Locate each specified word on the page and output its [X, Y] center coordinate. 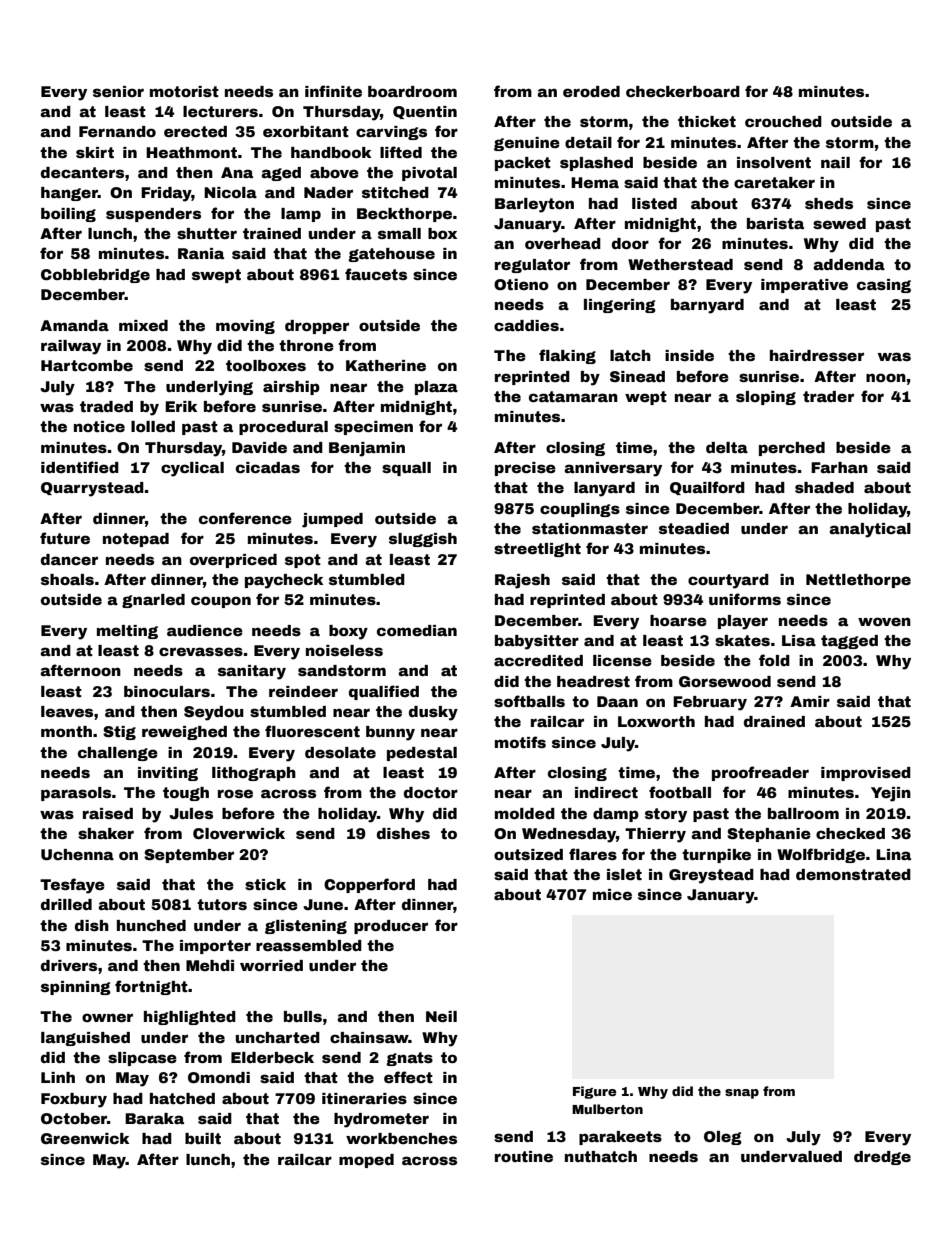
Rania [201, 253]
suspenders [153, 215]
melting [127, 632]
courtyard [728, 581]
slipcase [142, 1059]
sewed [839, 223]
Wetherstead [680, 264]
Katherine [386, 365]
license [622, 660]
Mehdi [210, 965]
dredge [882, 1158]
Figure [594, 1092]
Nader [328, 192]
